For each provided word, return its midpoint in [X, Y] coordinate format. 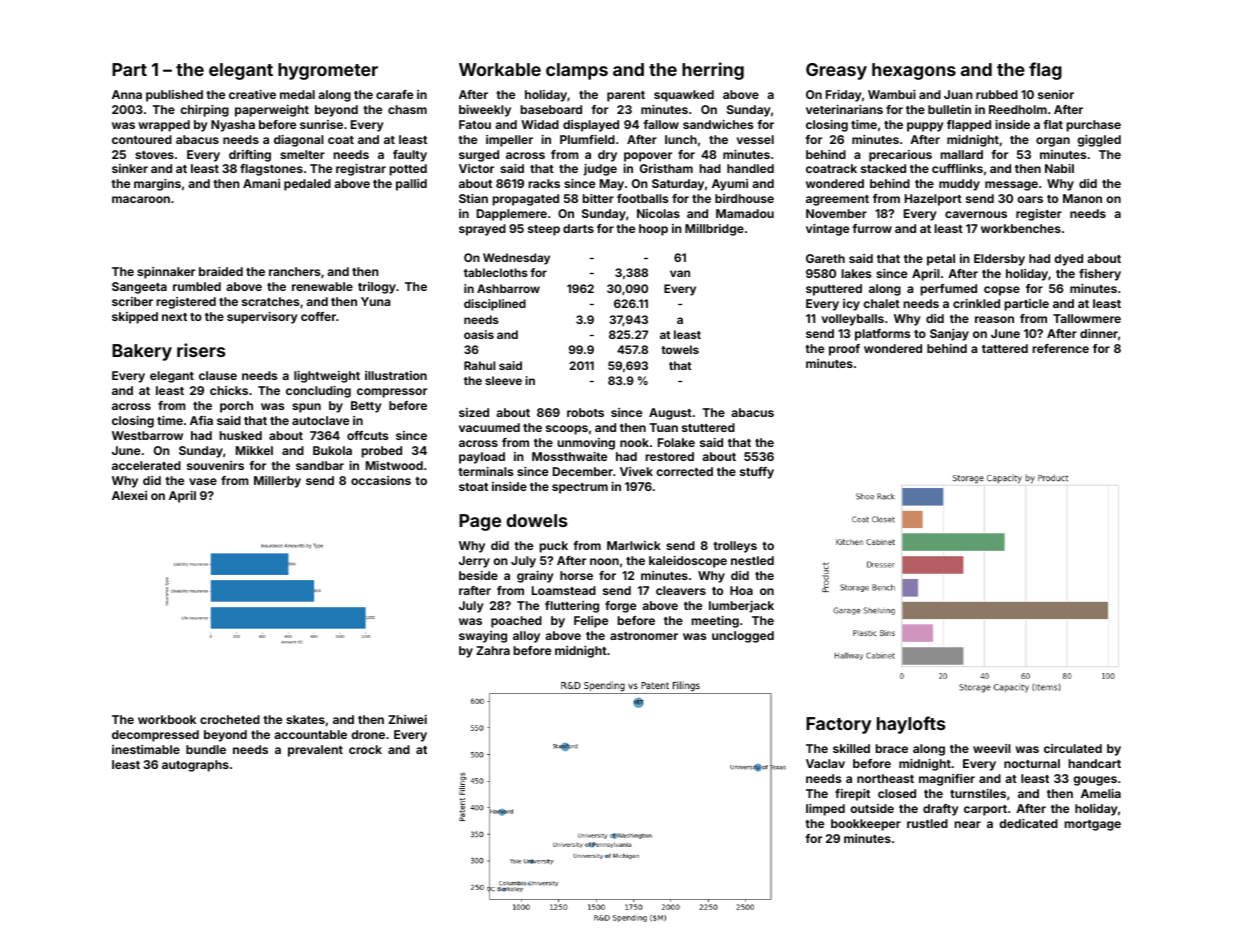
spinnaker [166, 273]
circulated [1073, 748]
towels [680, 349]
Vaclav [825, 763]
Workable [500, 69]
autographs [195, 766]
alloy [526, 637]
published [174, 96]
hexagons [914, 71]
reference [1060, 348]
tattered [1005, 348]
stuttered [708, 427]
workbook [167, 719]
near [967, 824]
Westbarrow [147, 435]
